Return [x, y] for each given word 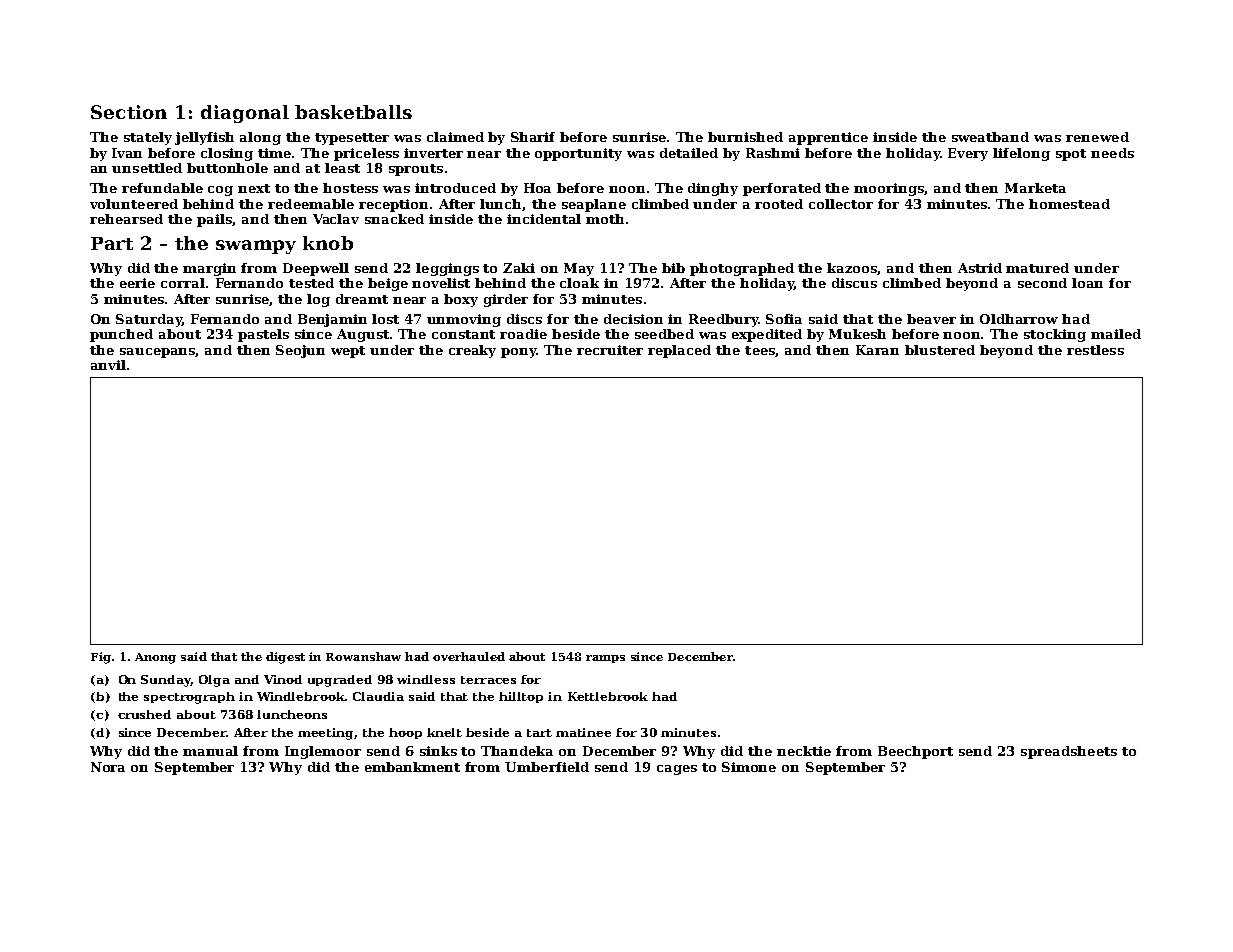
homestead [1069, 204]
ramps [605, 659]
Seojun [300, 351]
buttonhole [227, 168]
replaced [679, 351]
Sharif [533, 137]
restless [1095, 350]
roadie [523, 334]
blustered [940, 350]
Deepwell [316, 269]
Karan [877, 350]
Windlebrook [301, 696]
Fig [101, 658]
